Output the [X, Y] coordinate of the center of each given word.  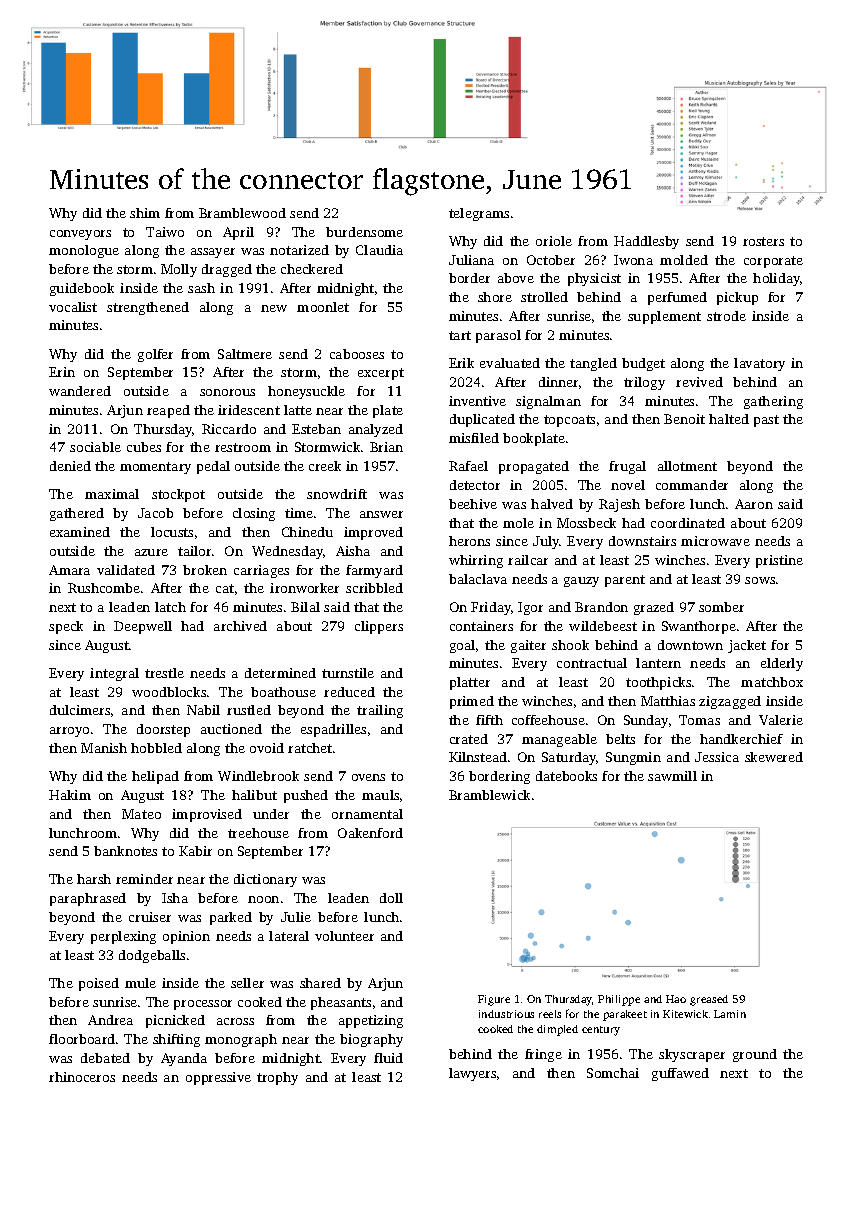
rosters [763, 241]
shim [145, 213]
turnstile [348, 673]
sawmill [672, 776]
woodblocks [169, 692]
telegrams [479, 214]
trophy [277, 1078]
